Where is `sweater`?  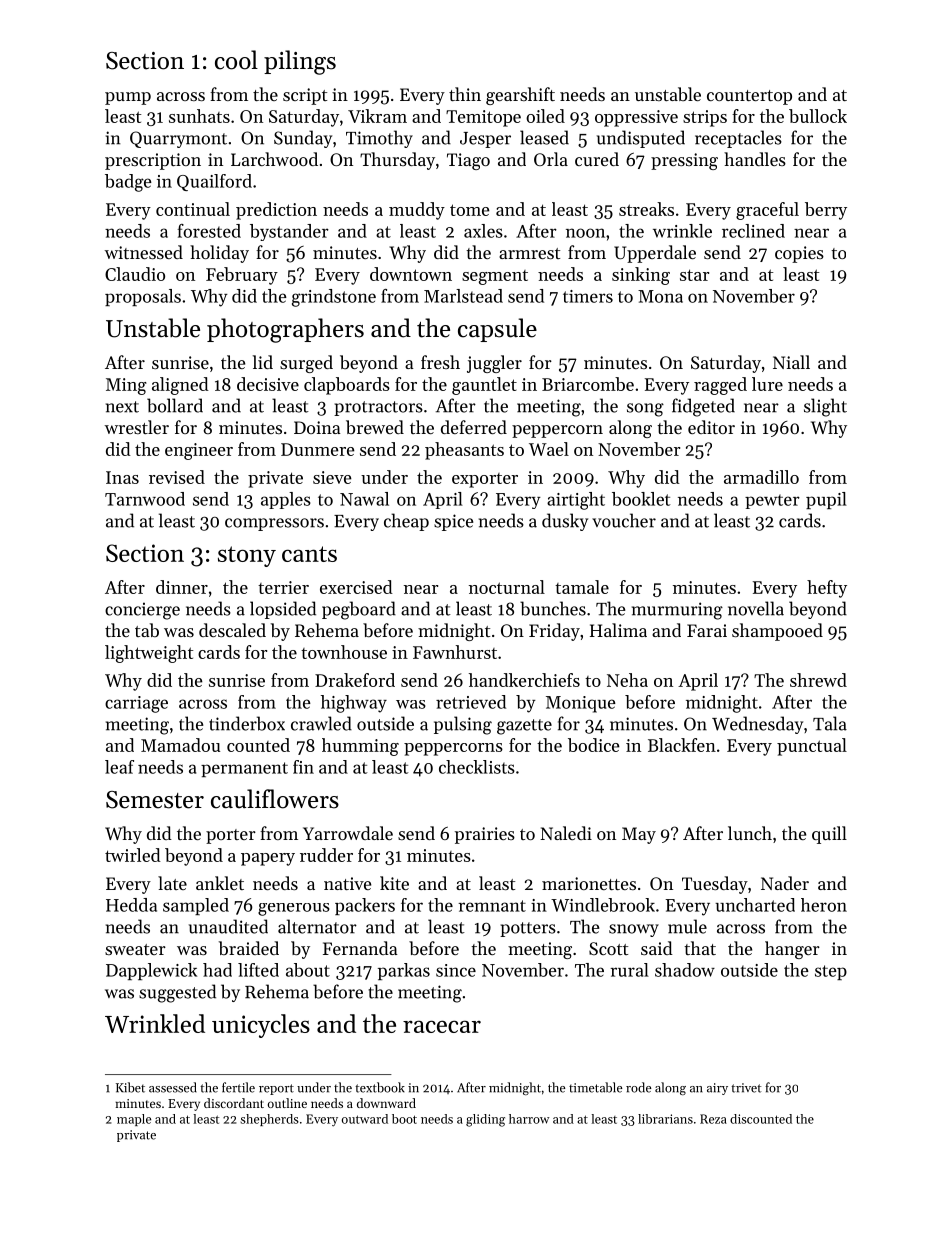
sweater is located at coordinates (135, 949).
